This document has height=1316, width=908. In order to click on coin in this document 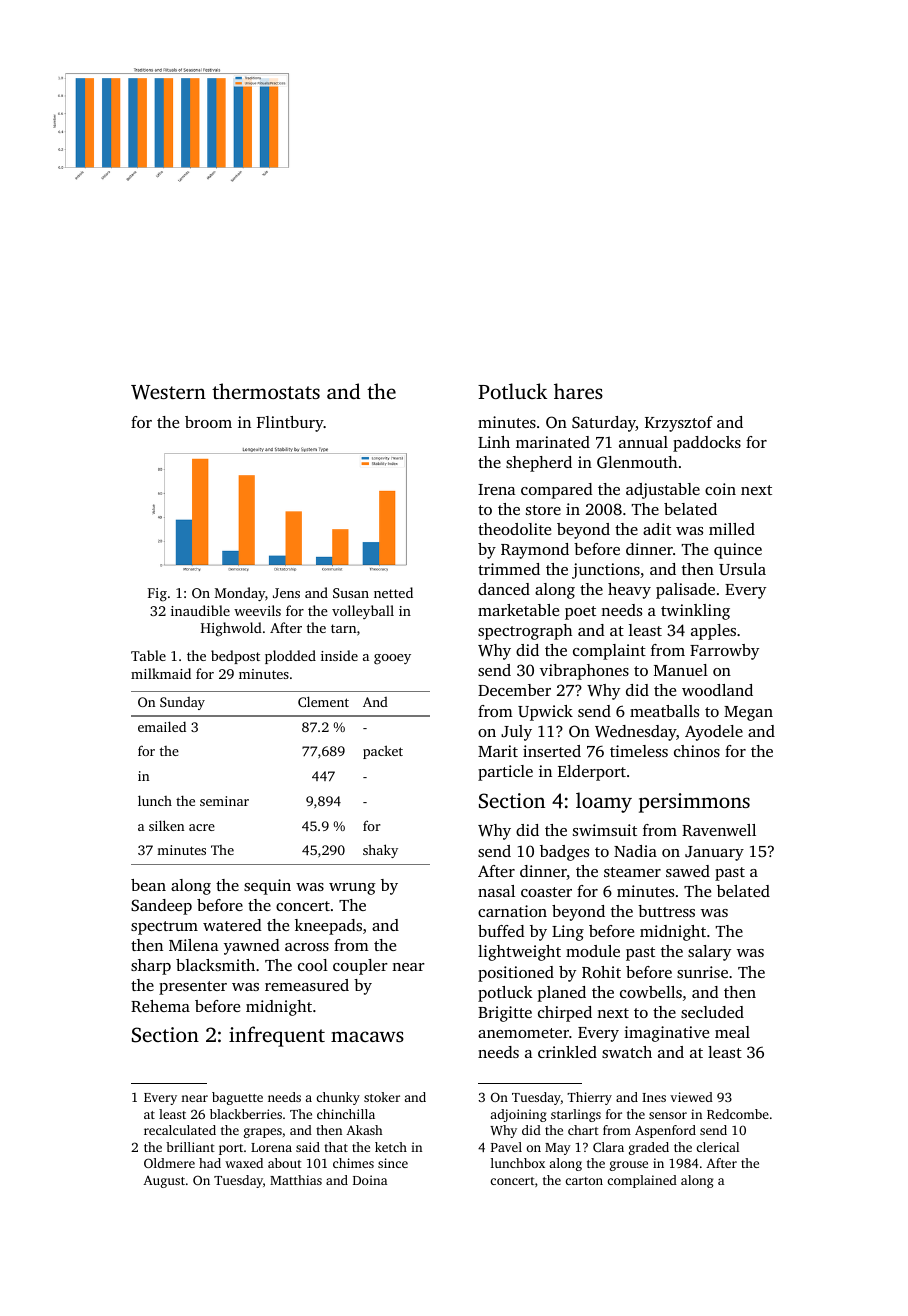, I will do `click(720, 489)`.
